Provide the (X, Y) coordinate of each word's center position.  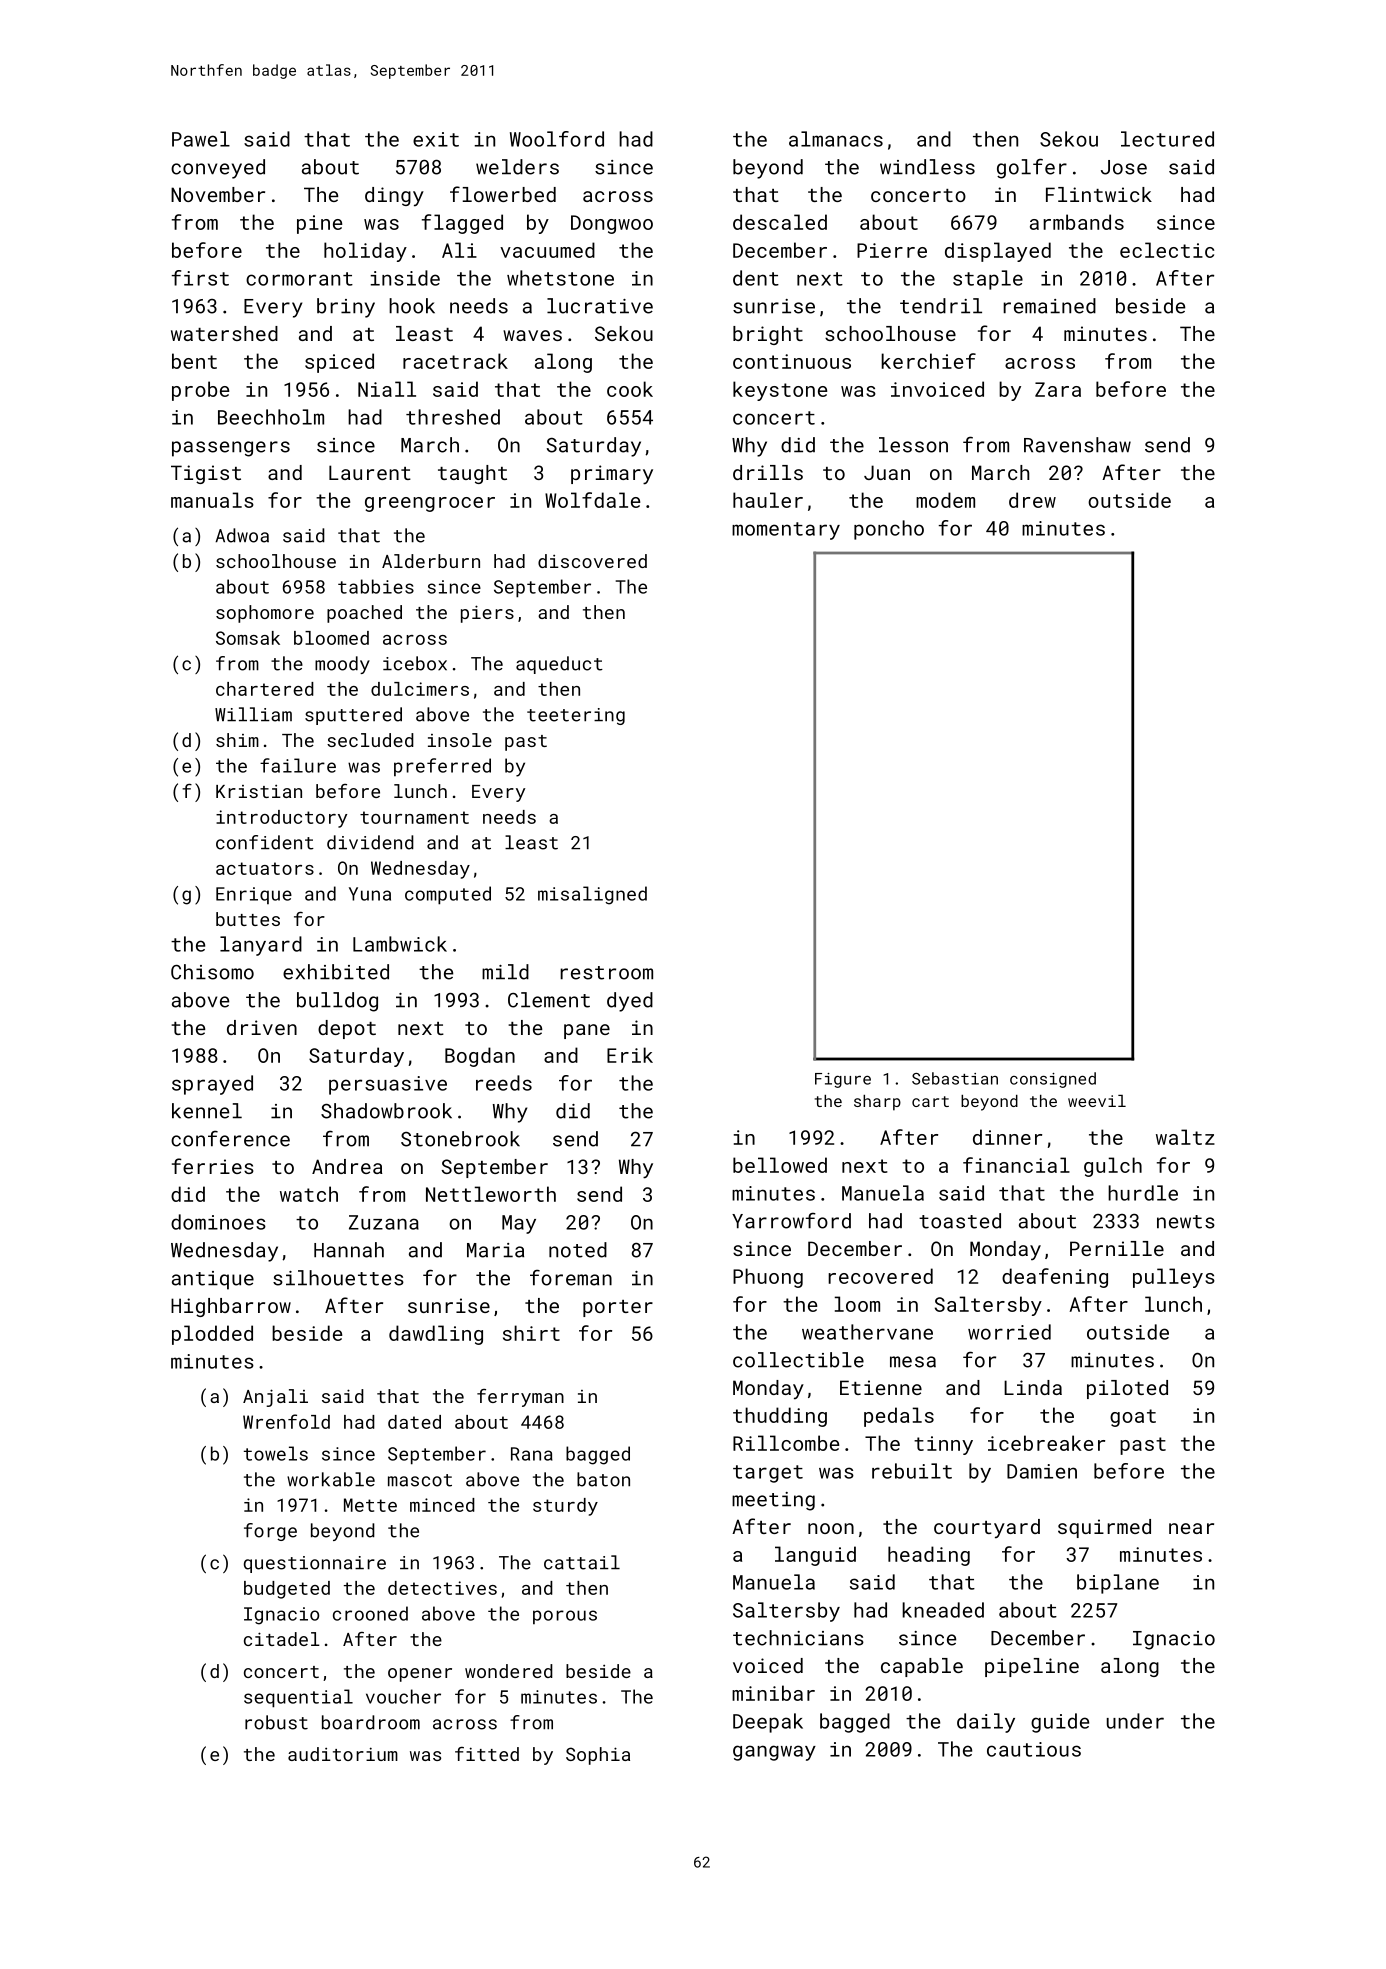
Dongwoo (612, 224)
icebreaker (1046, 1443)
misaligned (592, 895)
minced (442, 1505)
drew (1032, 500)
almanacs (836, 139)
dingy (394, 197)
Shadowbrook (386, 1111)
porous (565, 1617)
